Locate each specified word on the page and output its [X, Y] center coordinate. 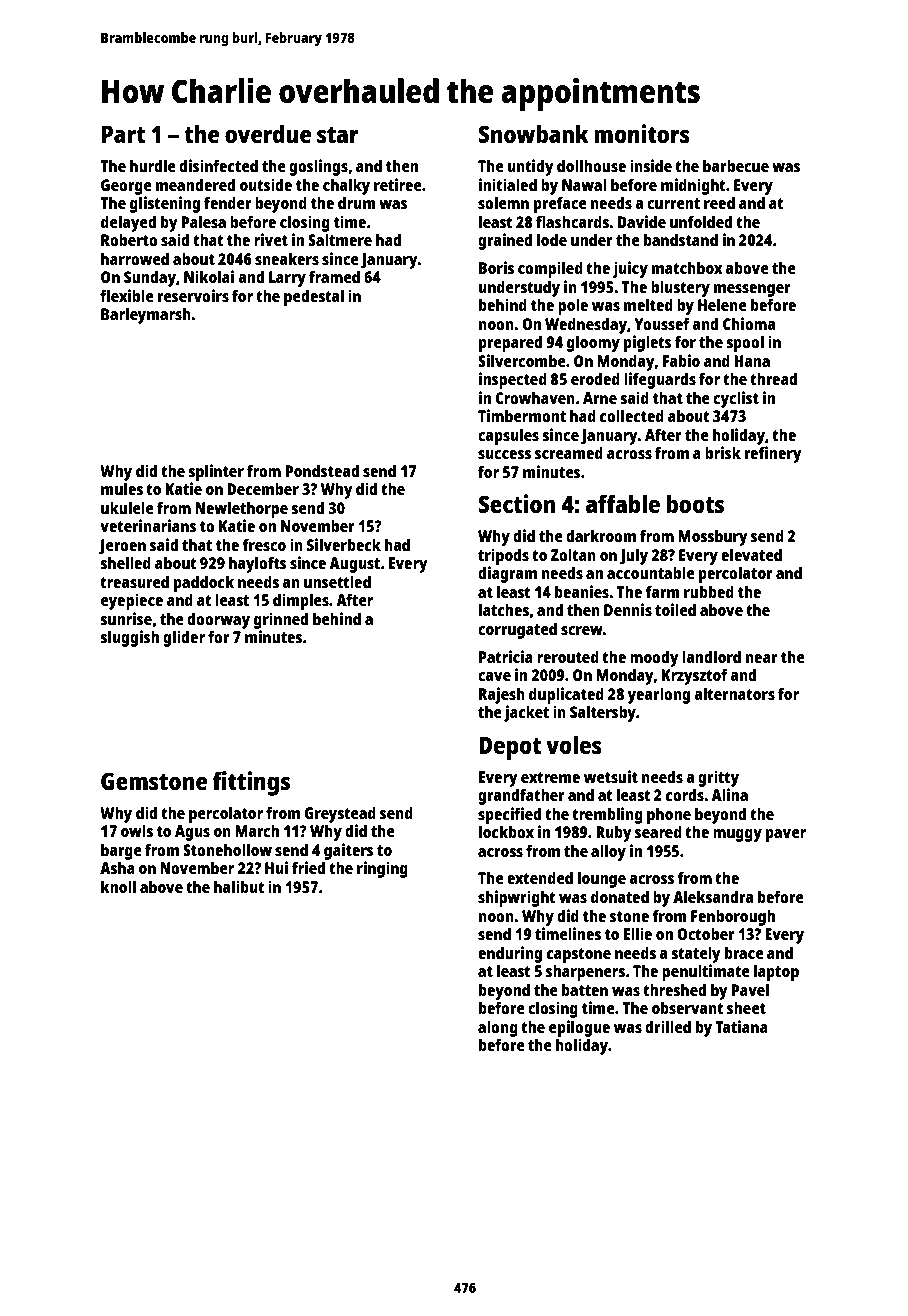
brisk [723, 452]
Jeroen [122, 547]
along [498, 1028]
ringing [382, 869]
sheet [746, 1008]
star [338, 135]
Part [123, 134]
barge [121, 851]
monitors [642, 133]
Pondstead [322, 470]
